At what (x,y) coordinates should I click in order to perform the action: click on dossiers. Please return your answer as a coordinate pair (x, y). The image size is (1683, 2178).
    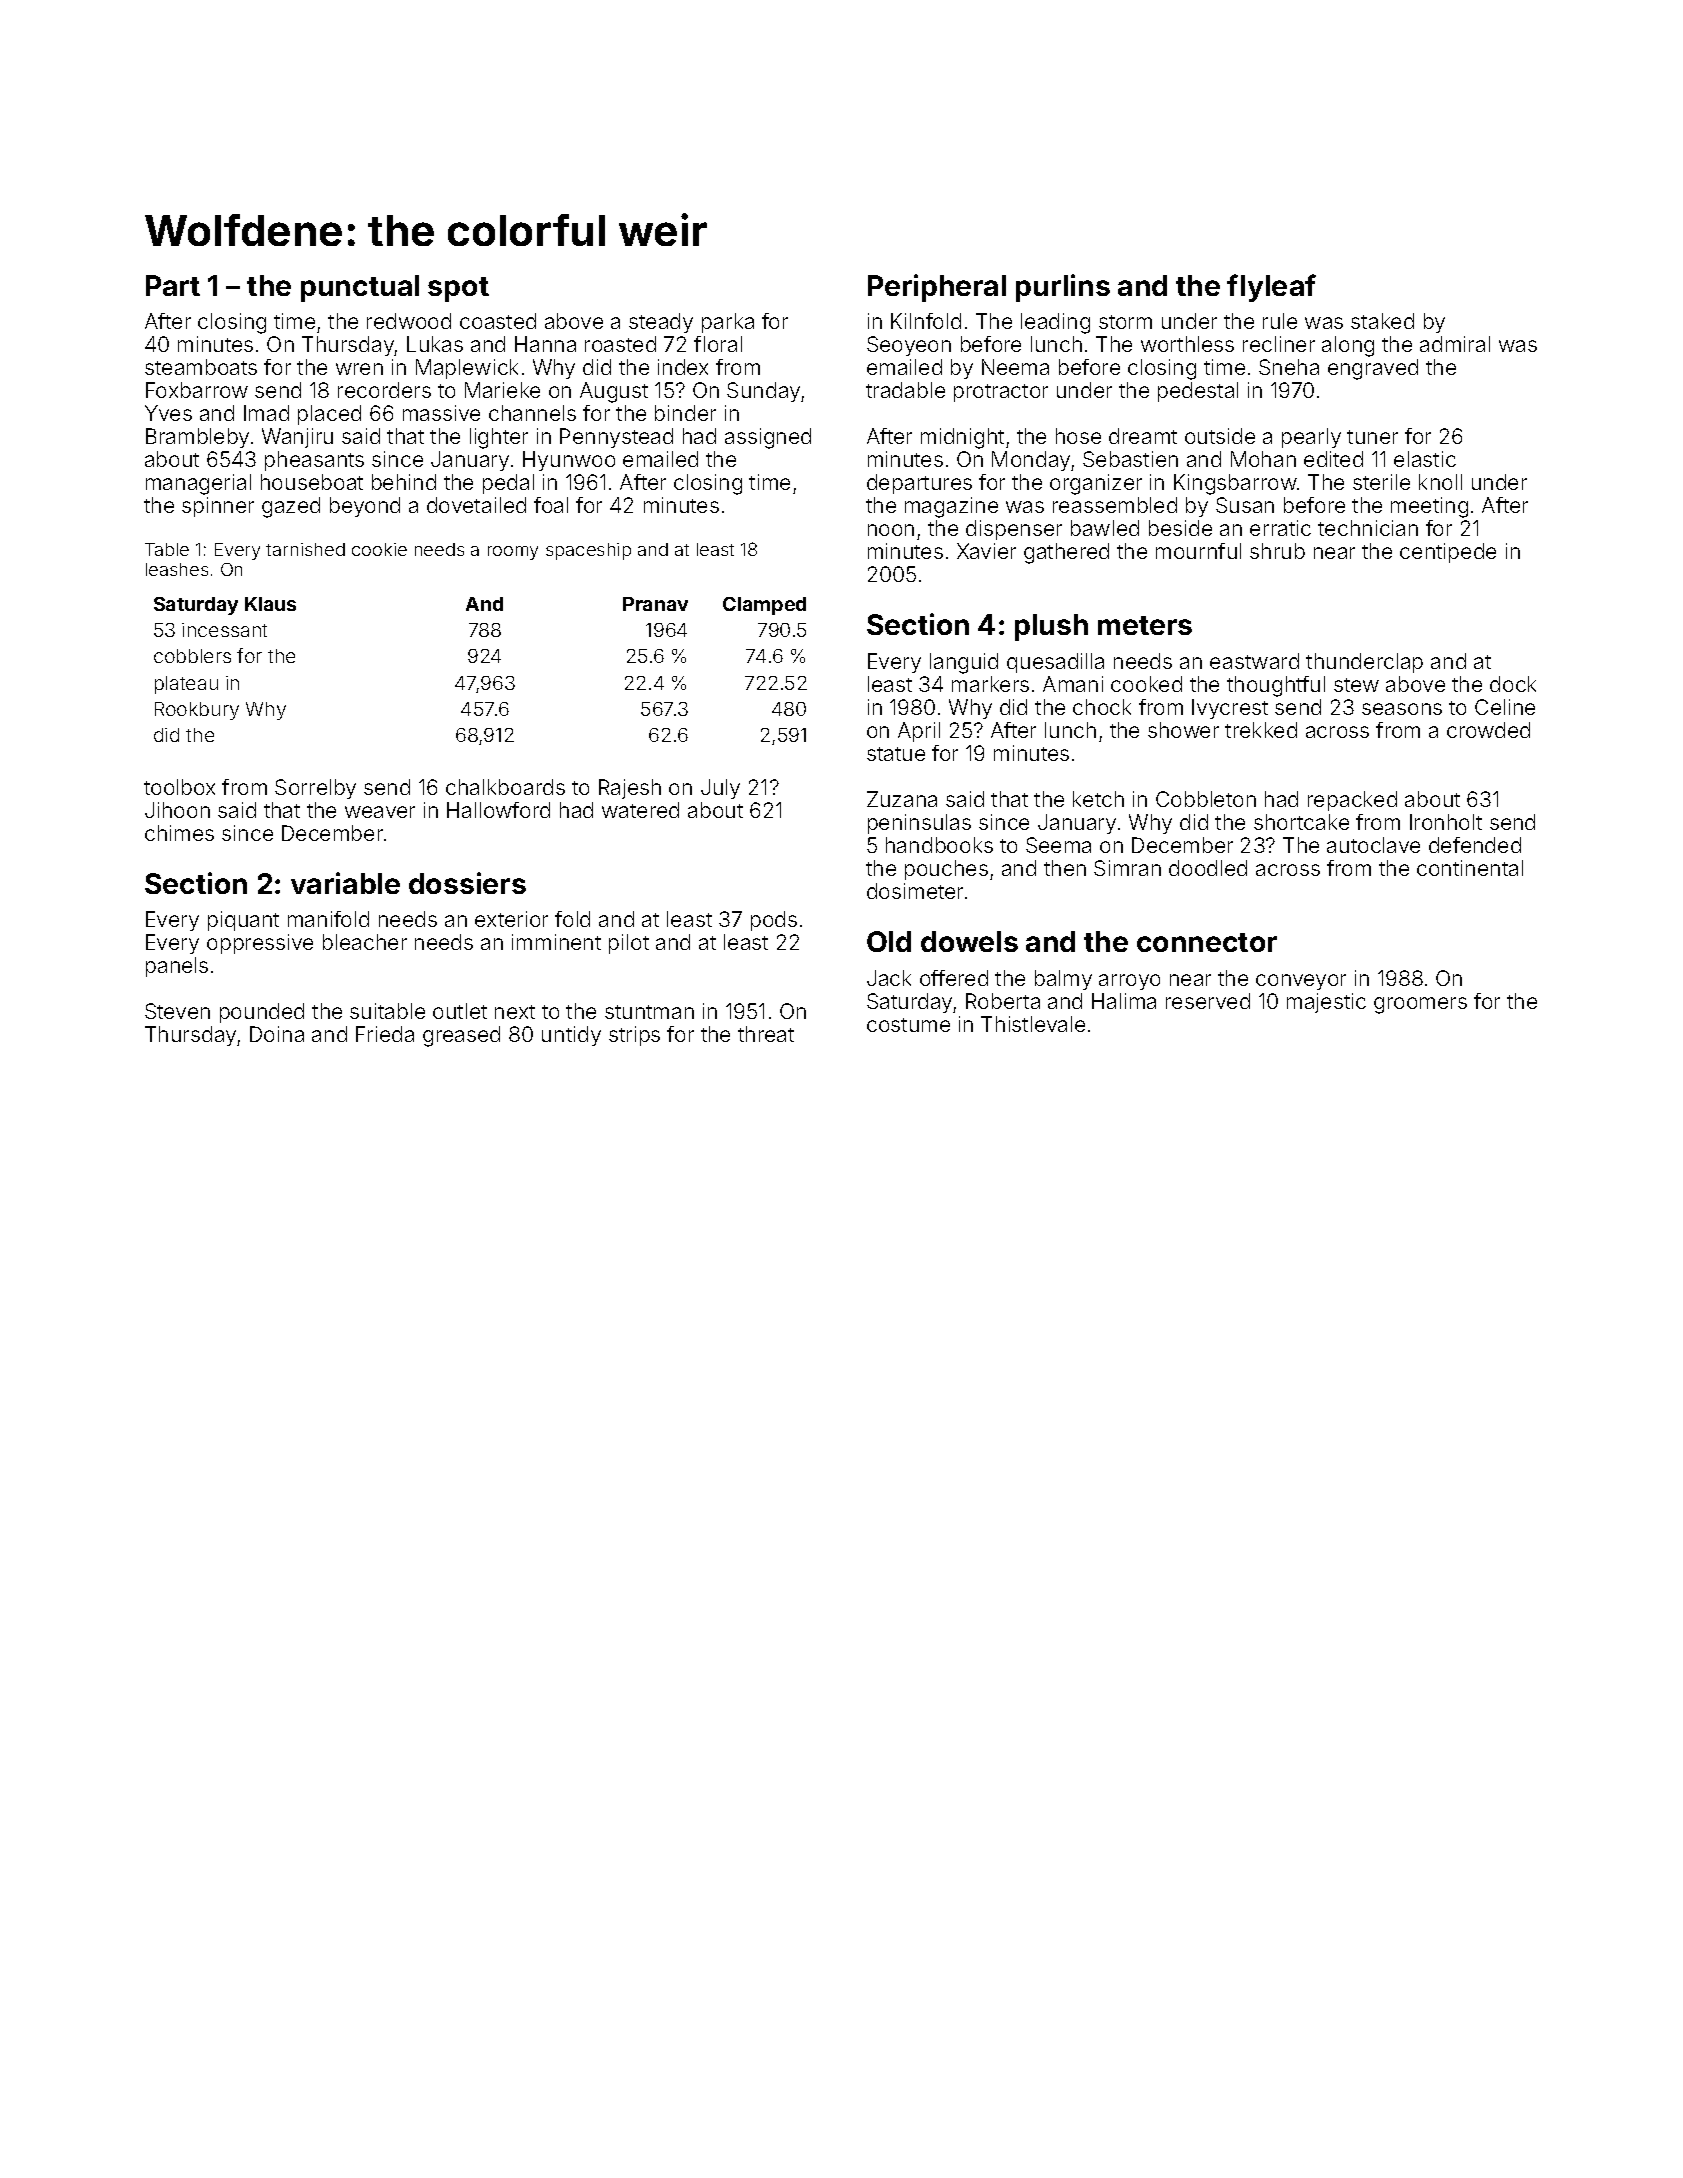
    Looking at the image, I should click on (467, 883).
